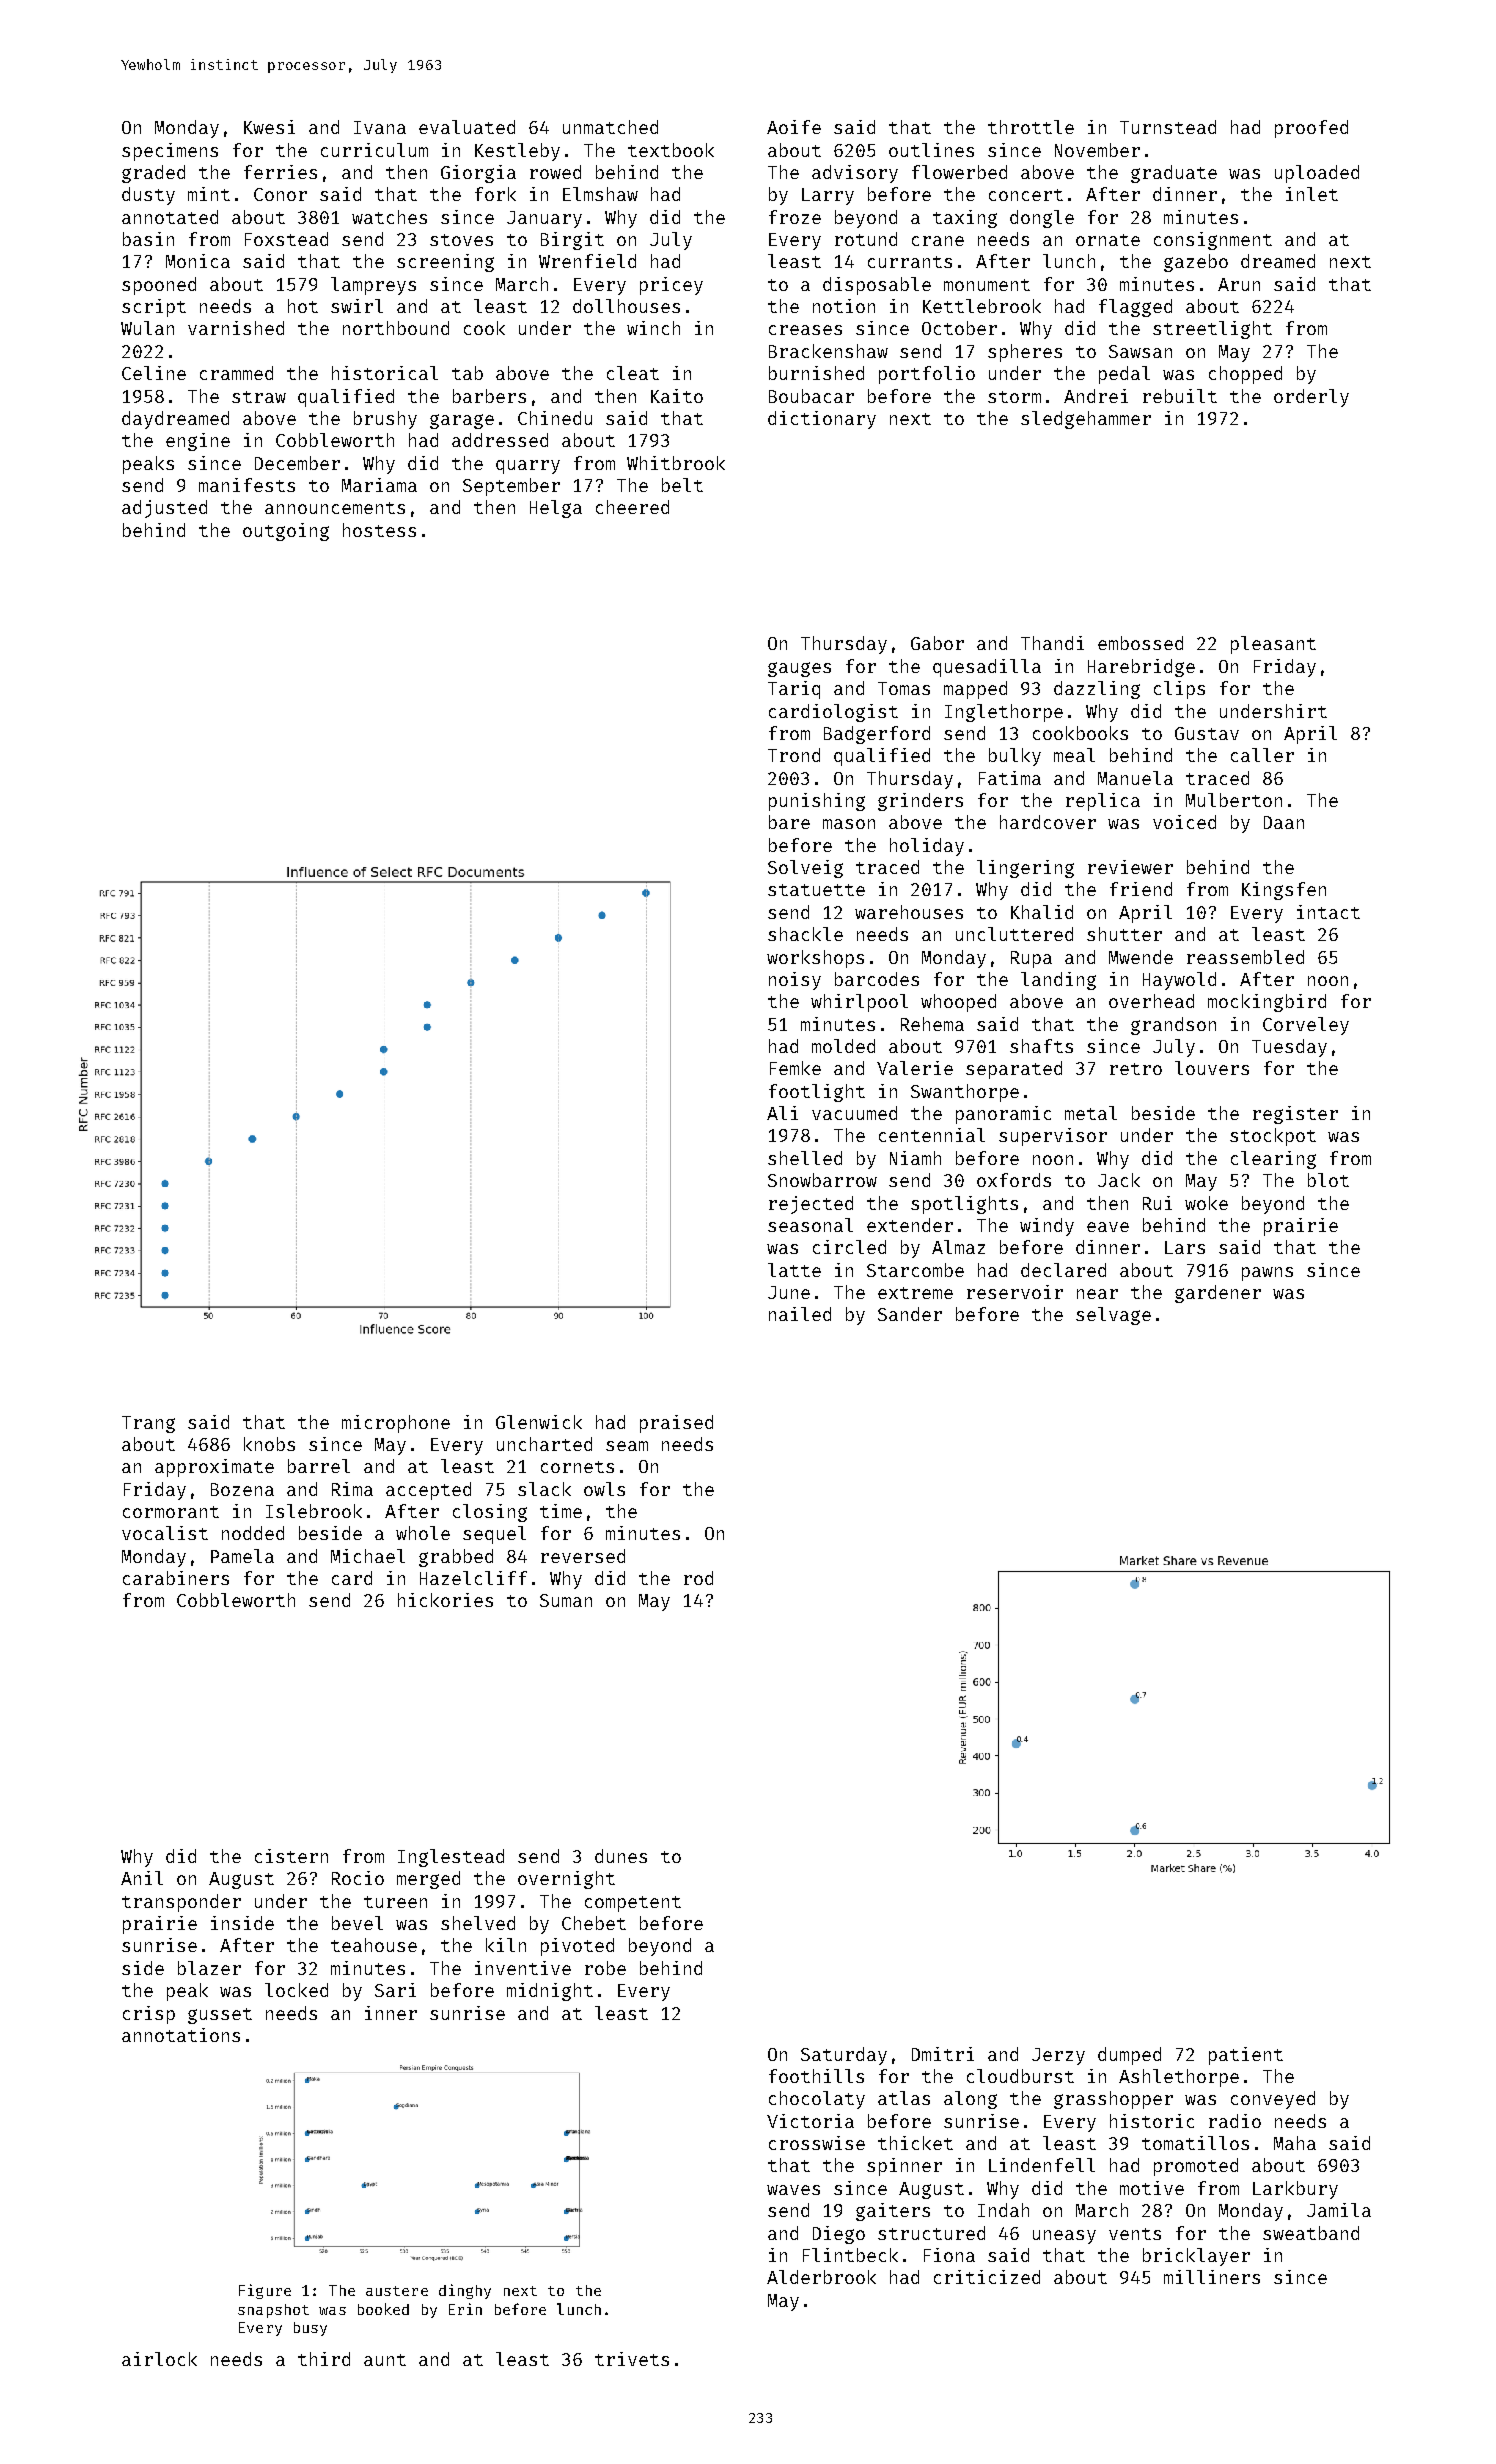  I want to click on selvage, so click(1113, 1316).
